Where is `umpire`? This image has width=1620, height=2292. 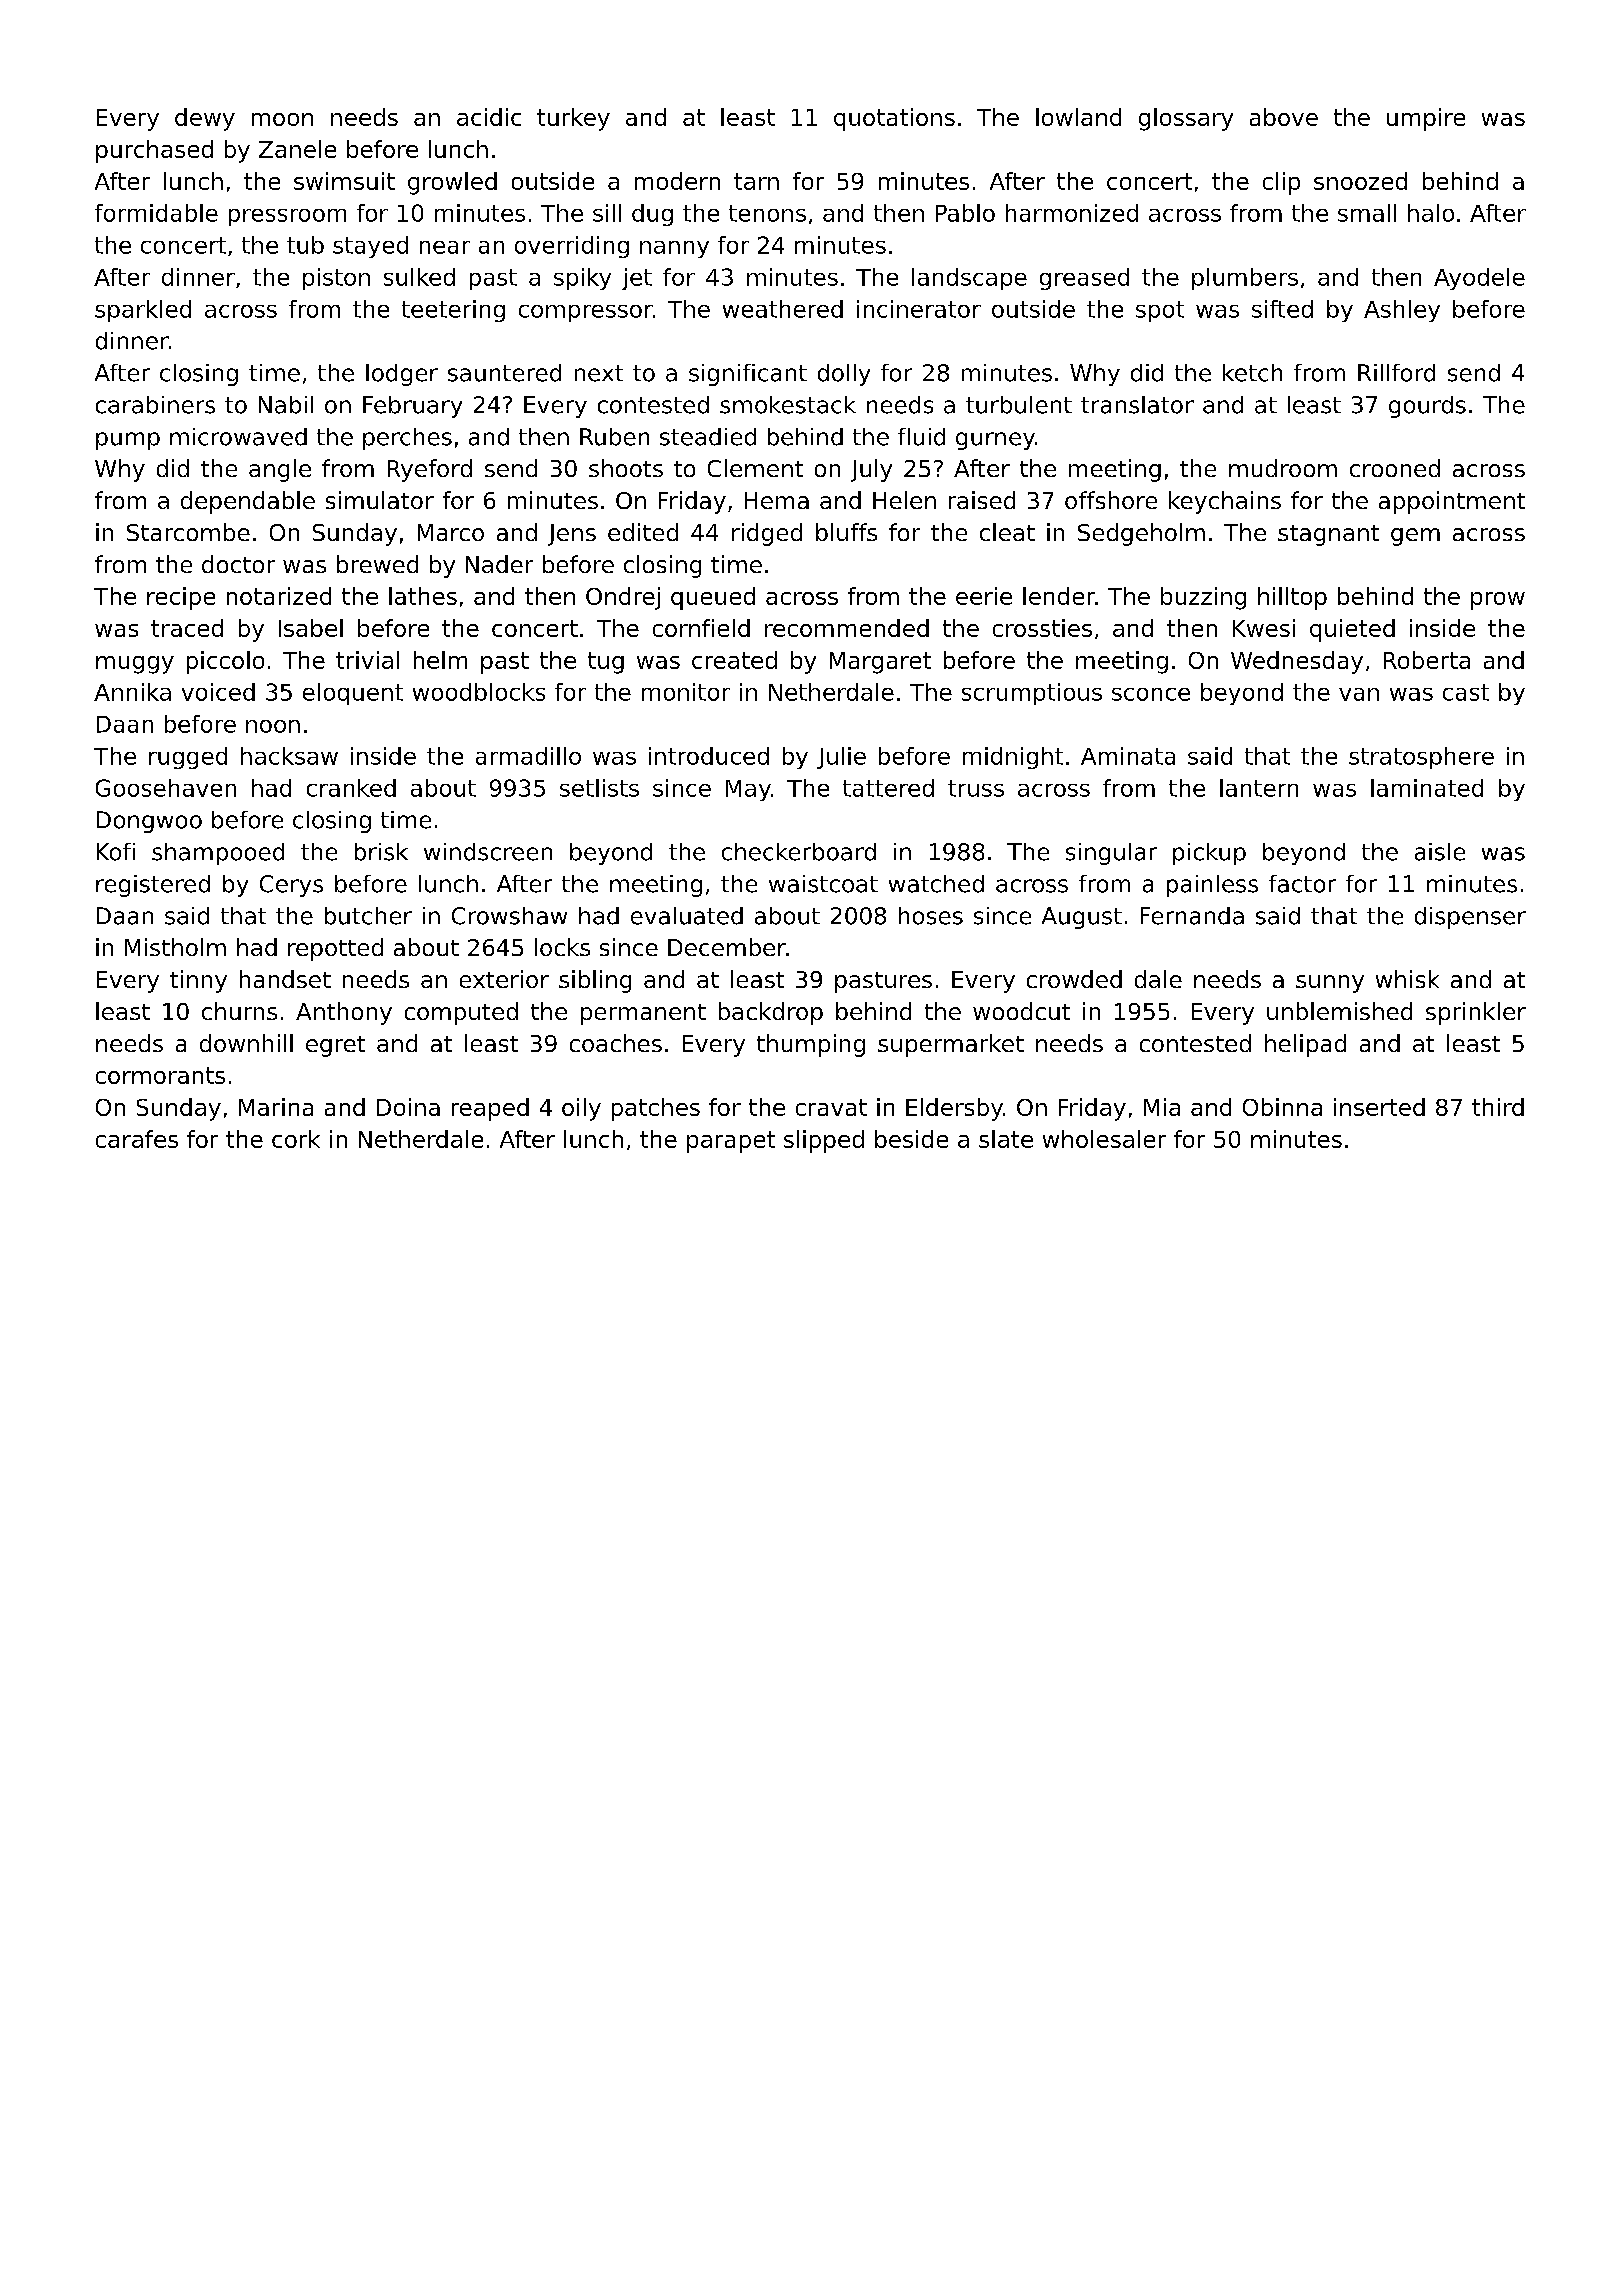 umpire is located at coordinates (1426, 119).
